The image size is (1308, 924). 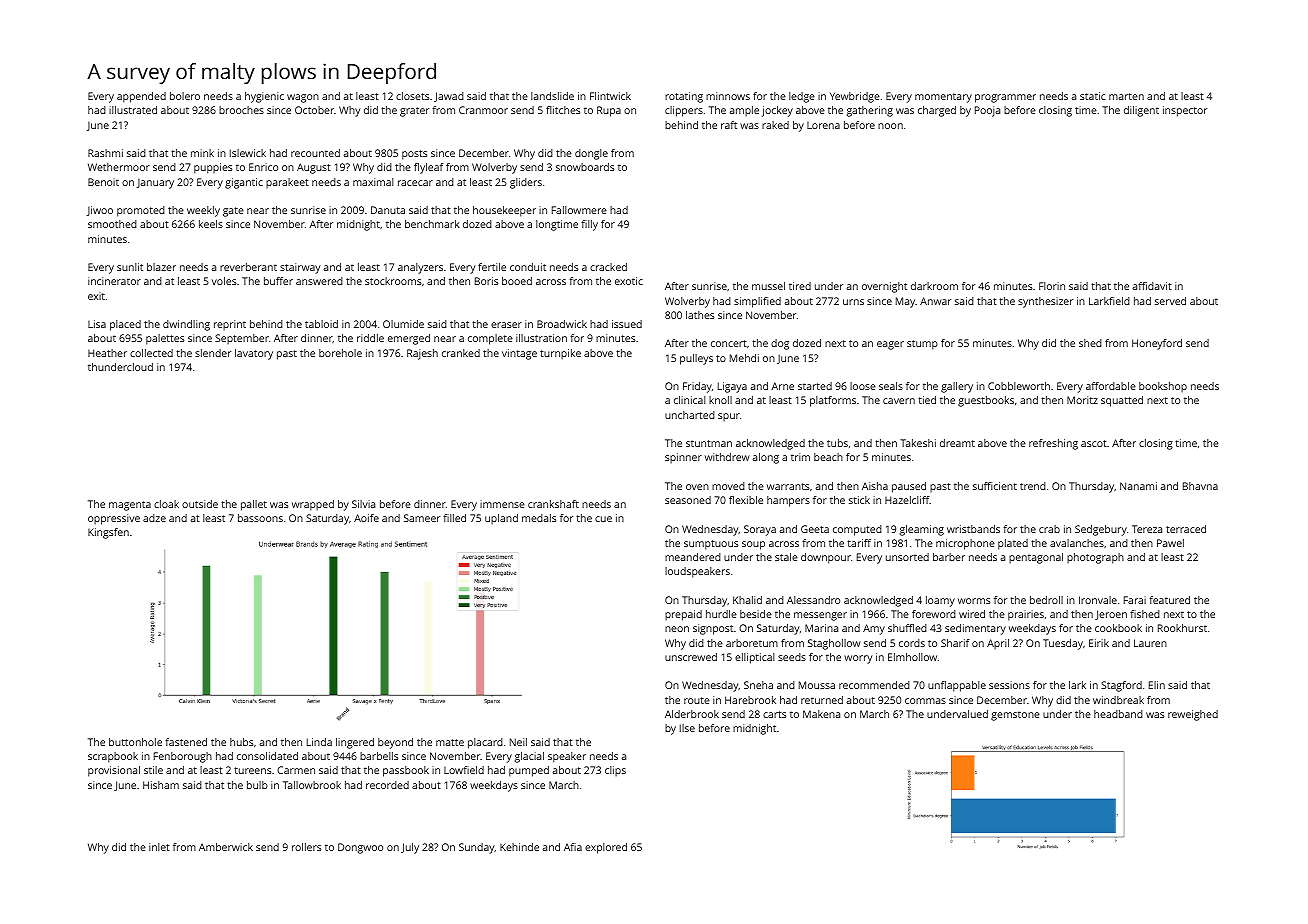 I want to click on voles, so click(x=224, y=281).
